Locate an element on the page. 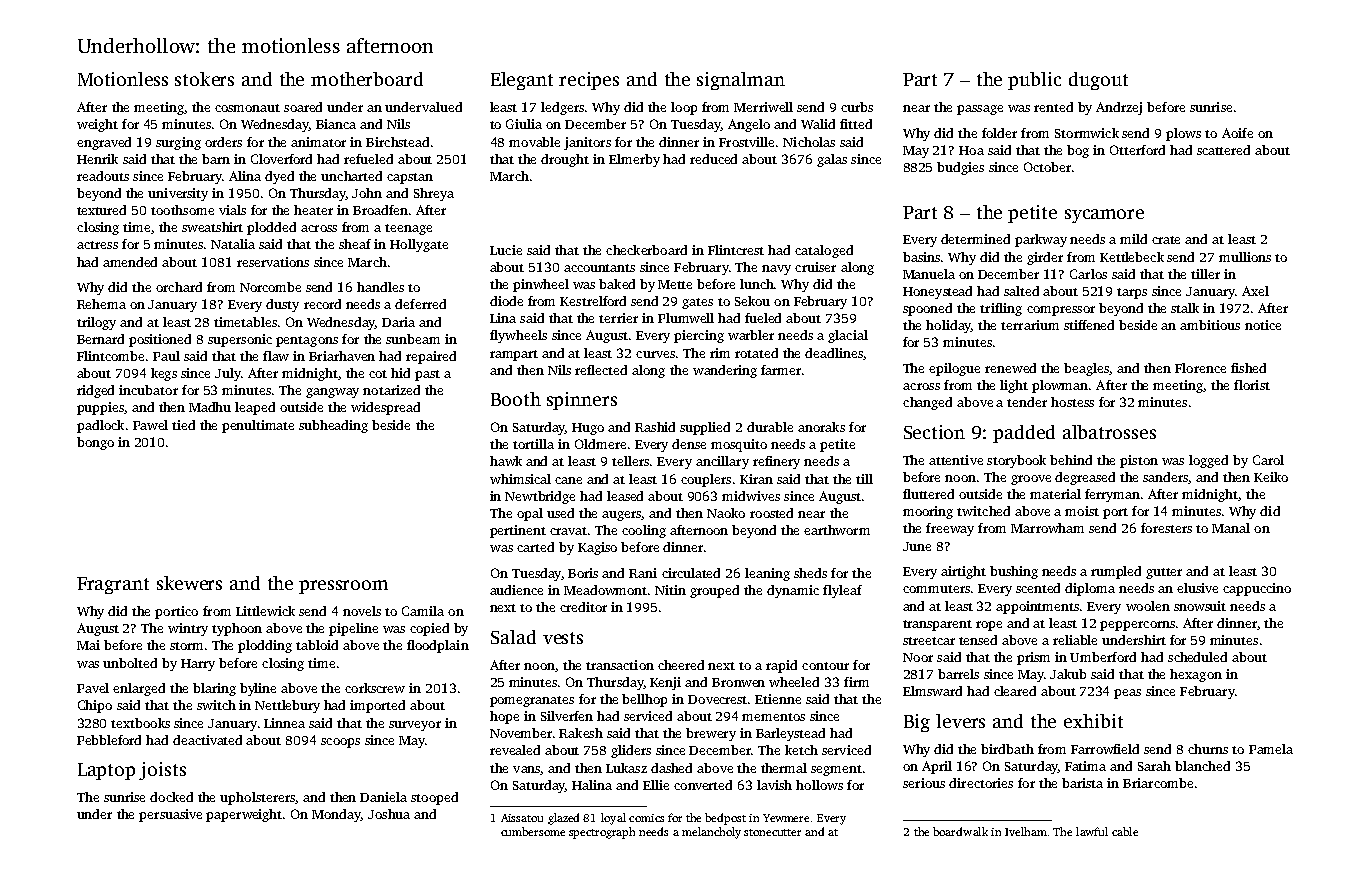  lunch is located at coordinates (757, 284).
